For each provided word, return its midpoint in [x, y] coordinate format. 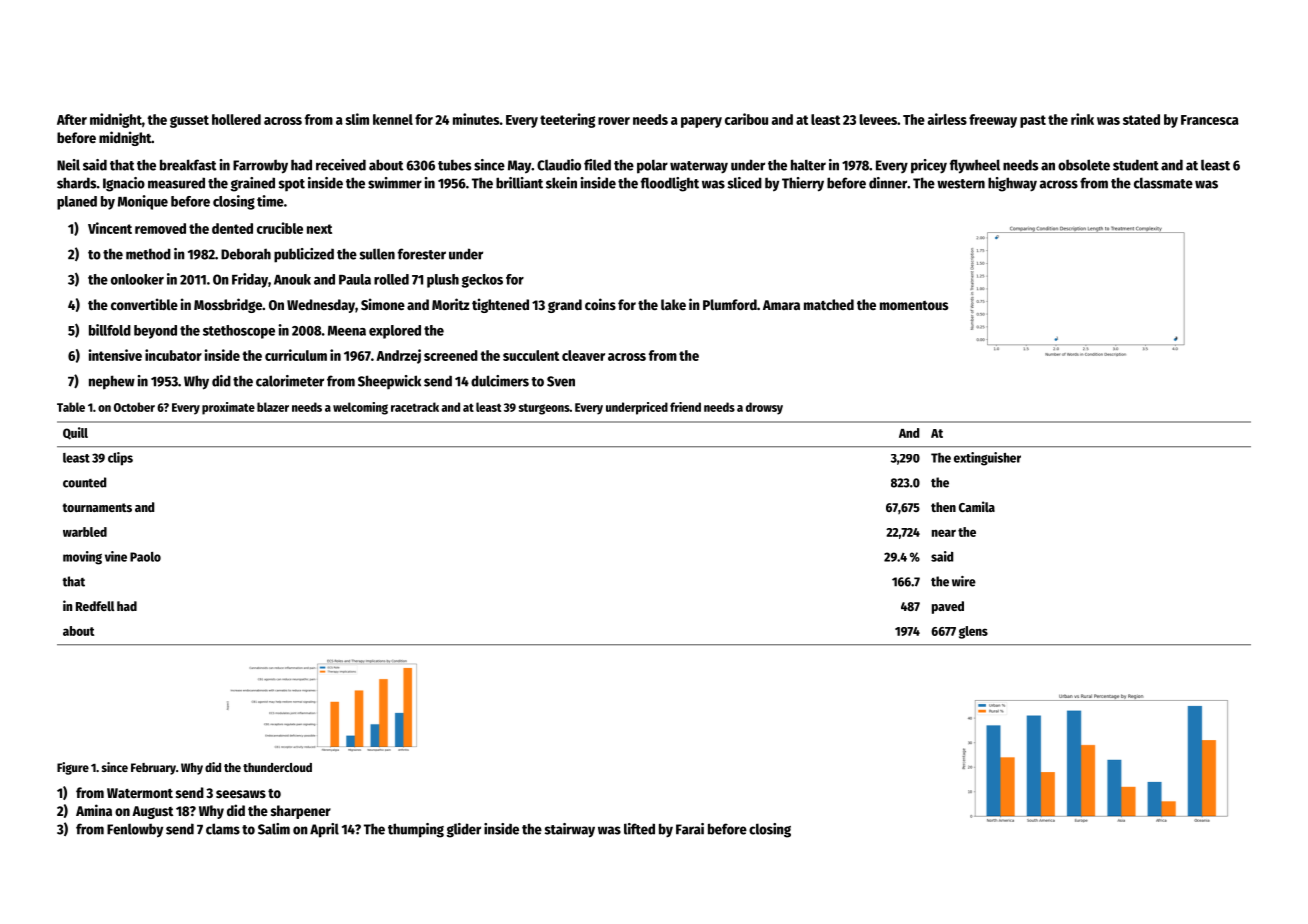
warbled [85, 532]
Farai [690, 829]
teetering [567, 120]
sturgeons [544, 409]
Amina [94, 810]
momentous [914, 305]
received [341, 165]
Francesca [1210, 120]
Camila [977, 506]
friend [685, 407]
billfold [110, 330]
